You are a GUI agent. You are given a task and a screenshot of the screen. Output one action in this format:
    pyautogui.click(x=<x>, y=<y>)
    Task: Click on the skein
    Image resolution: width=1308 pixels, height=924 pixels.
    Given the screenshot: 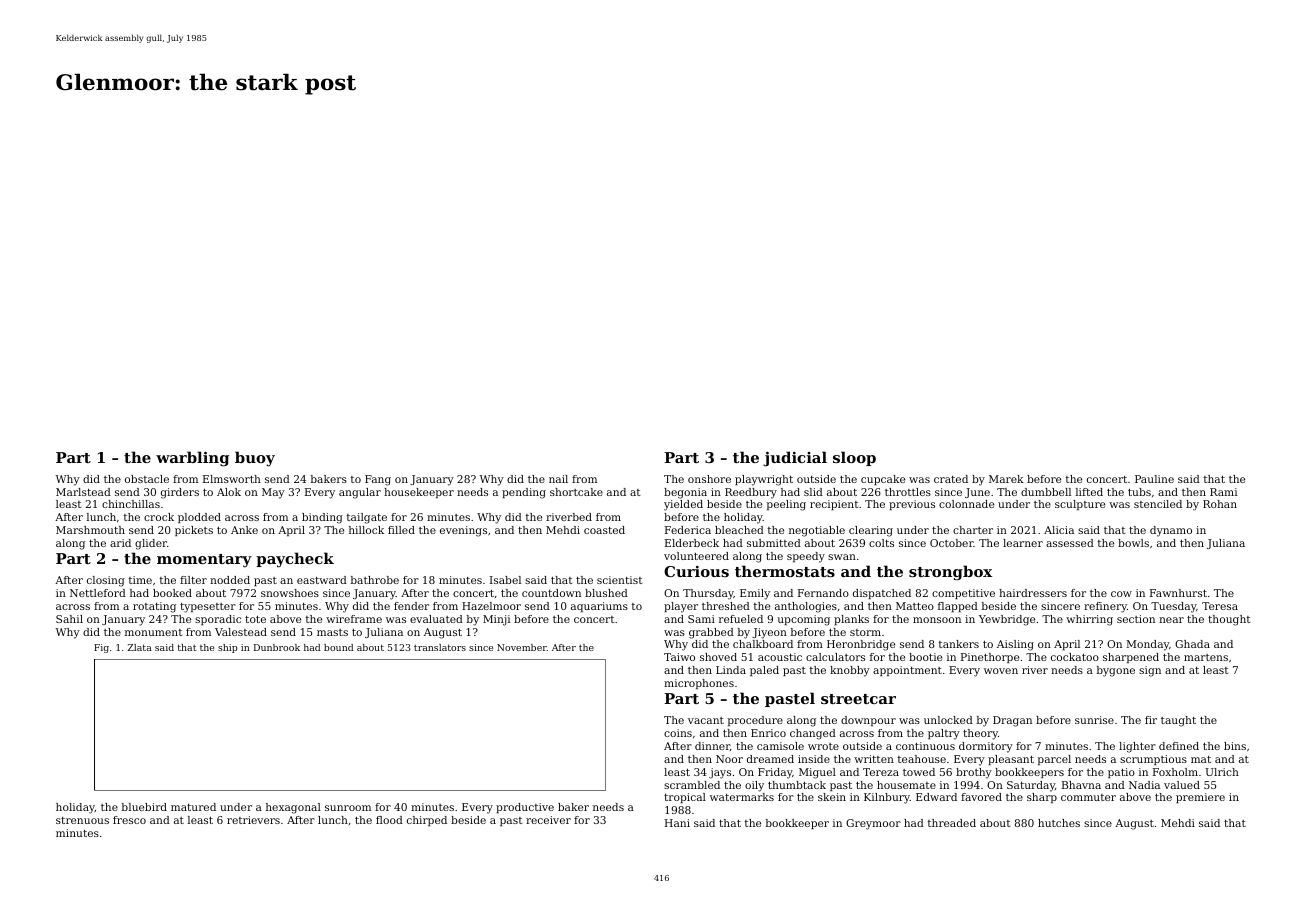 What is the action you would take?
    pyautogui.click(x=832, y=797)
